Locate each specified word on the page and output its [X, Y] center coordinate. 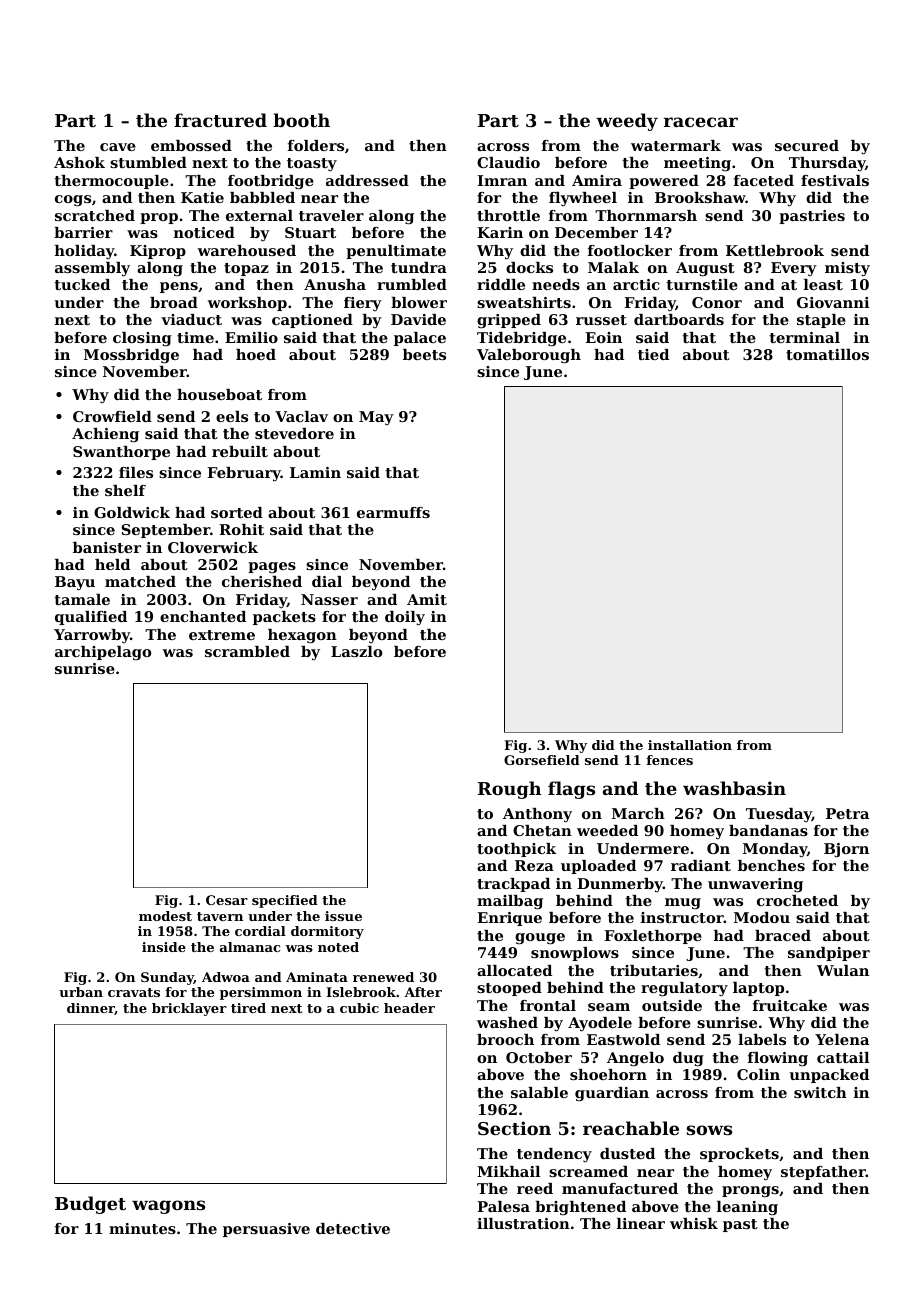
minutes [142, 1228]
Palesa [503, 1206]
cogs [73, 201]
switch [820, 1092]
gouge [540, 939]
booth [301, 120]
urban [81, 992]
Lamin [315, 472]
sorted [237, 512]
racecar [701, 122]
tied [653, 354]
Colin [758, 1074]
